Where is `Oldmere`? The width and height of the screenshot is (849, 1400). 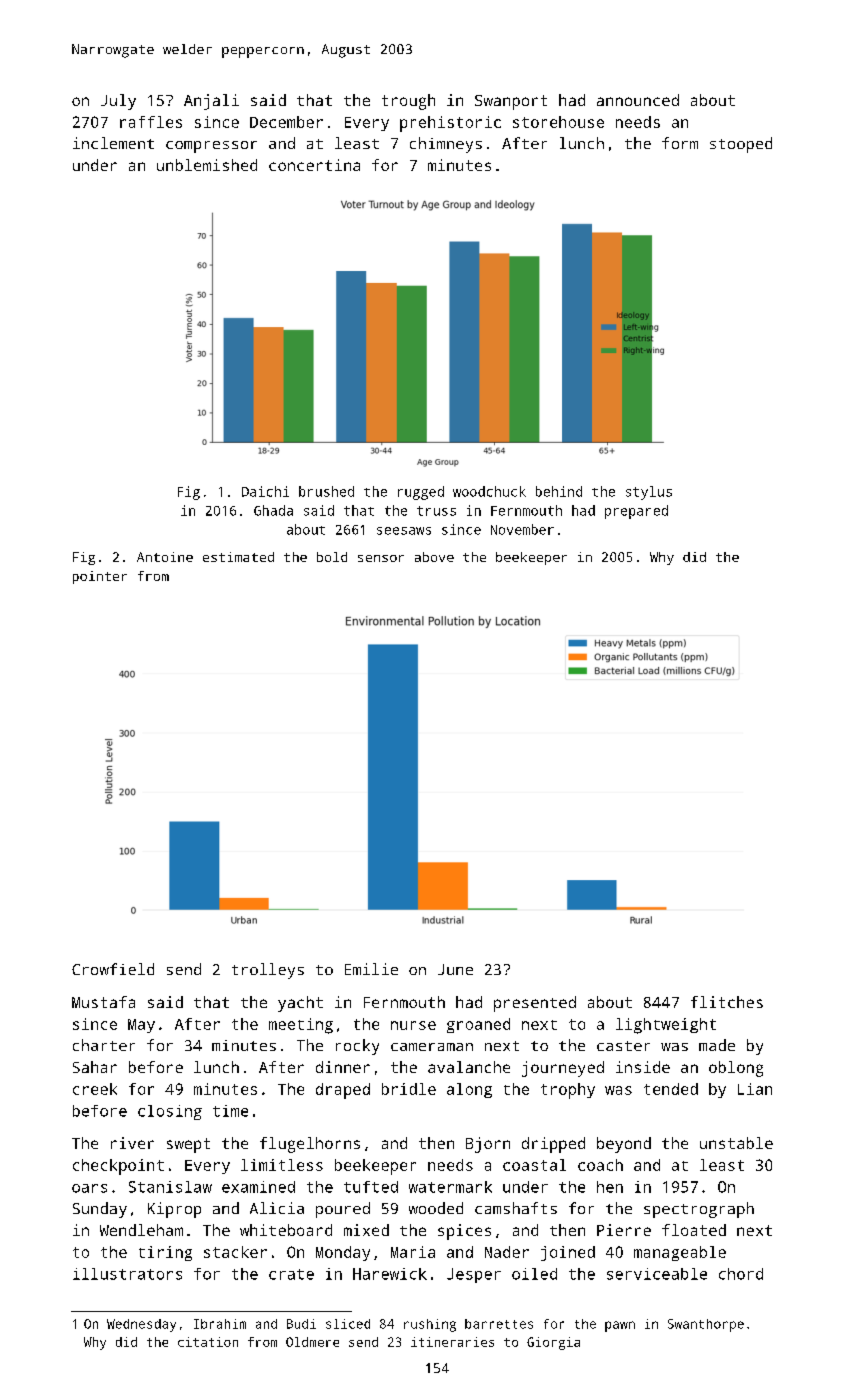 Oldmere is located at coordinates (312, 1342).
